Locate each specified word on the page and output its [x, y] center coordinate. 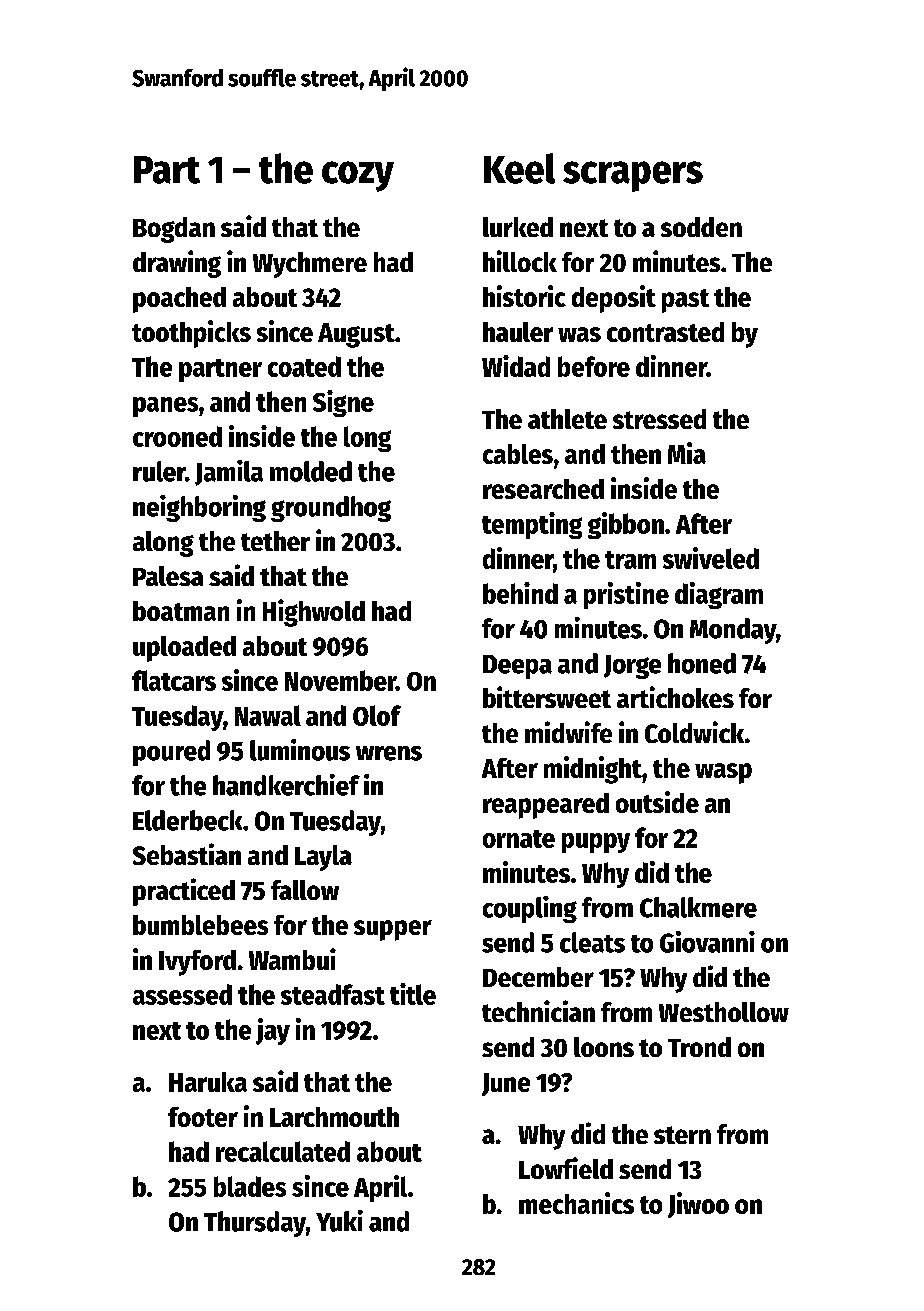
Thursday [255, 1224]
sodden [701, 227]
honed [702, 663]
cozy [358, 176]
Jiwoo [698, 1205]
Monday [733, 631]
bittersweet [547, 697]
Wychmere [310, 265]
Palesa [168, 576]
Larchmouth [334, 1117]
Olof [377, 715]
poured [171, 753]
